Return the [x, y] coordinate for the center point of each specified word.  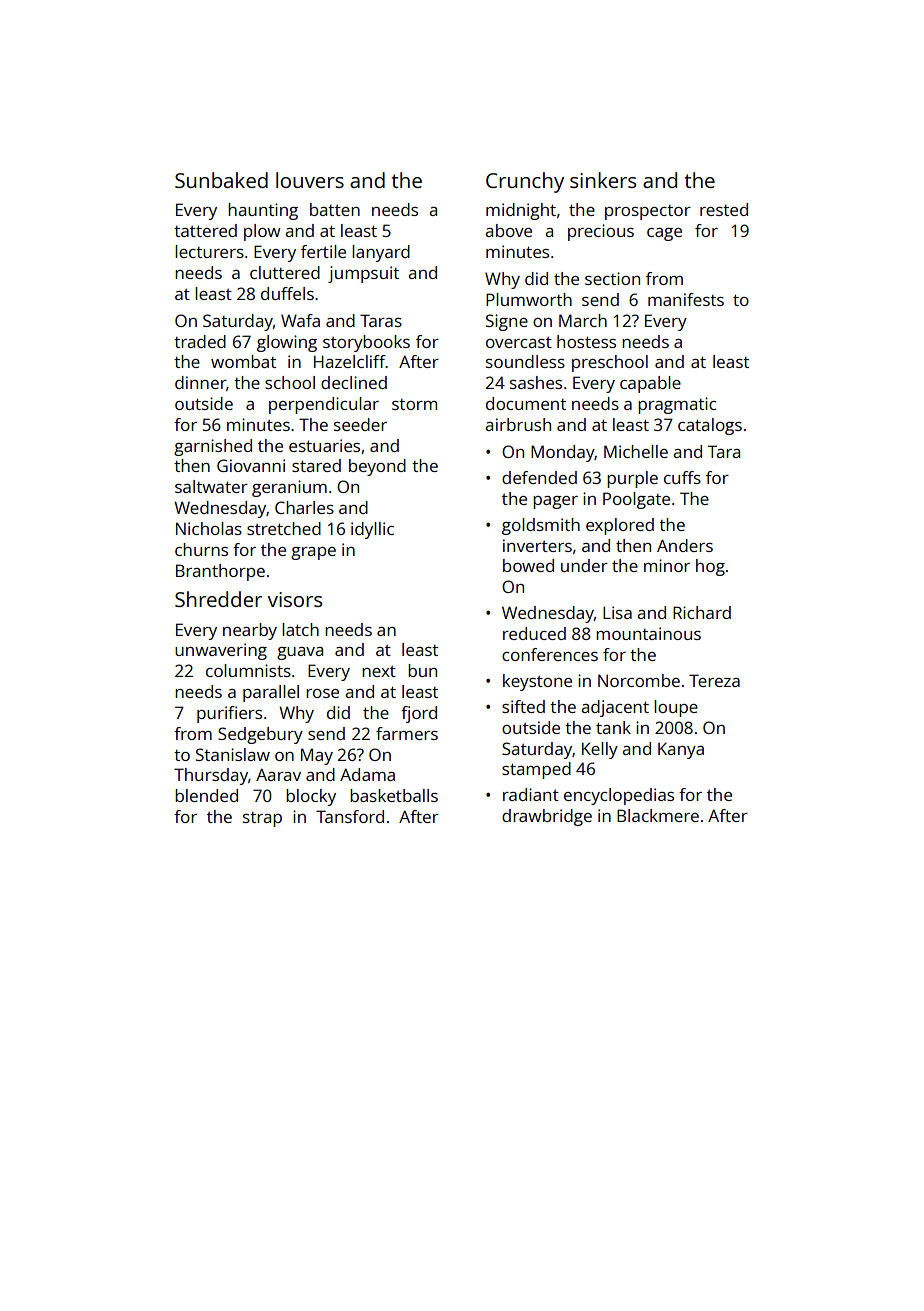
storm [414, 404]
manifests [686, 299]
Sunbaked [221, 180]
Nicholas [209, 528]
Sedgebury [260, 735]
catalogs [710, 426]
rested [724, 209]
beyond [377, 467]
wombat [243, 361]
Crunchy [525, 182]
